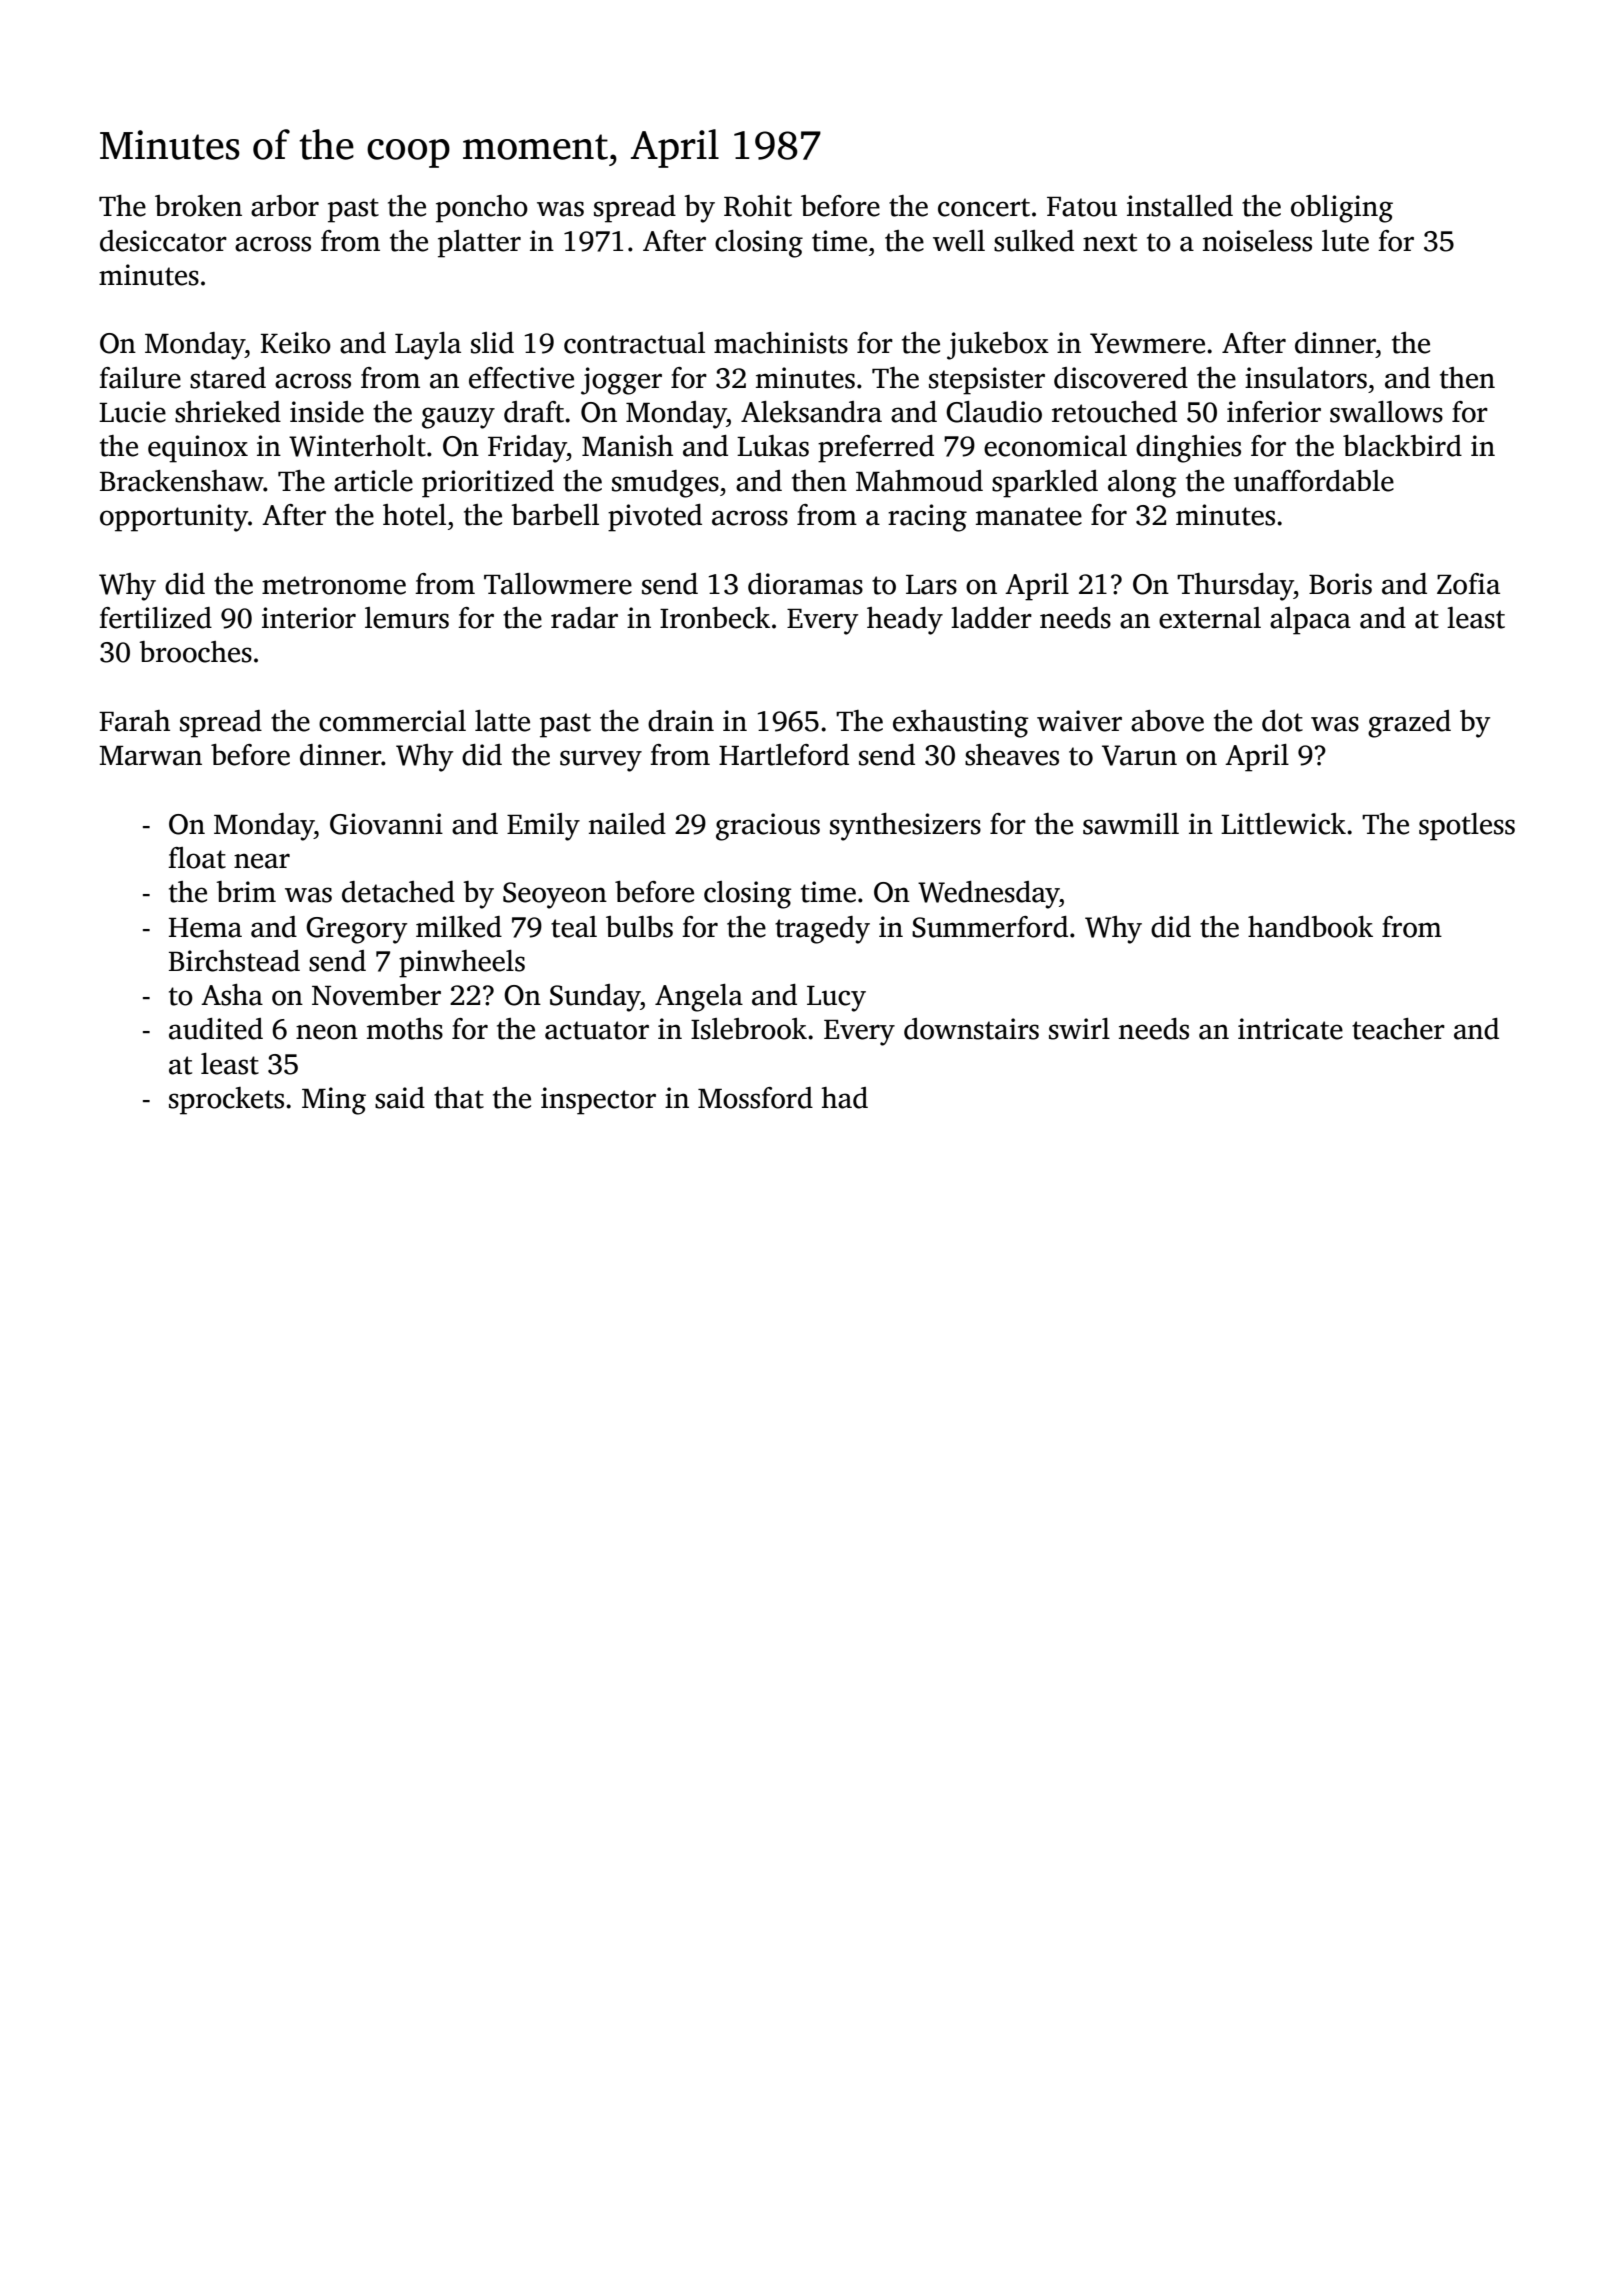 The width and height of the screenshot is (1620, 2292). What do you see at coordinates (1147, 343) in the screenshot?
I see `Yewmere` at bounding box center [1147, 343].
